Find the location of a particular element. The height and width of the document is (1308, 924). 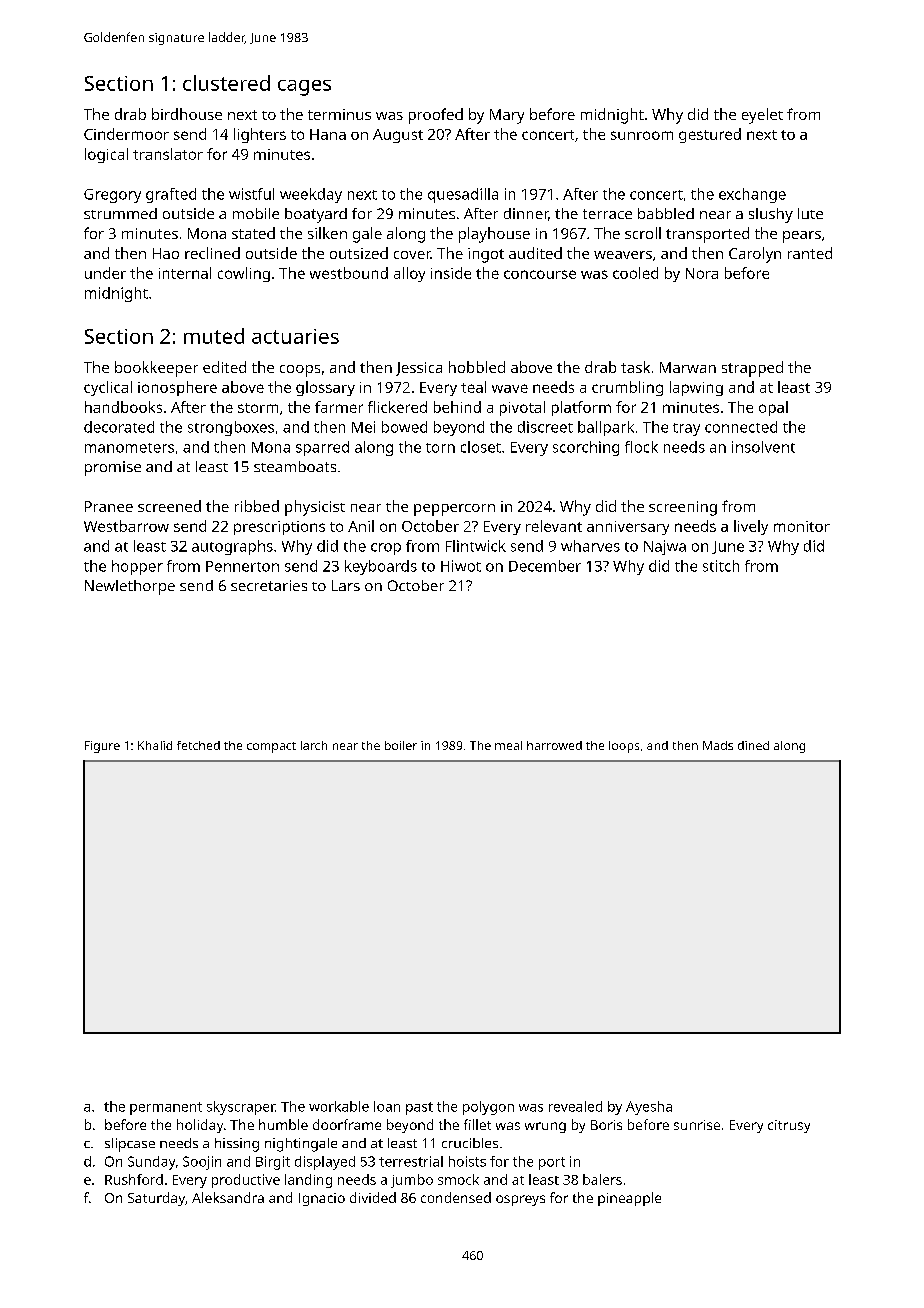

stitch is located at coordinates (721, 566).
